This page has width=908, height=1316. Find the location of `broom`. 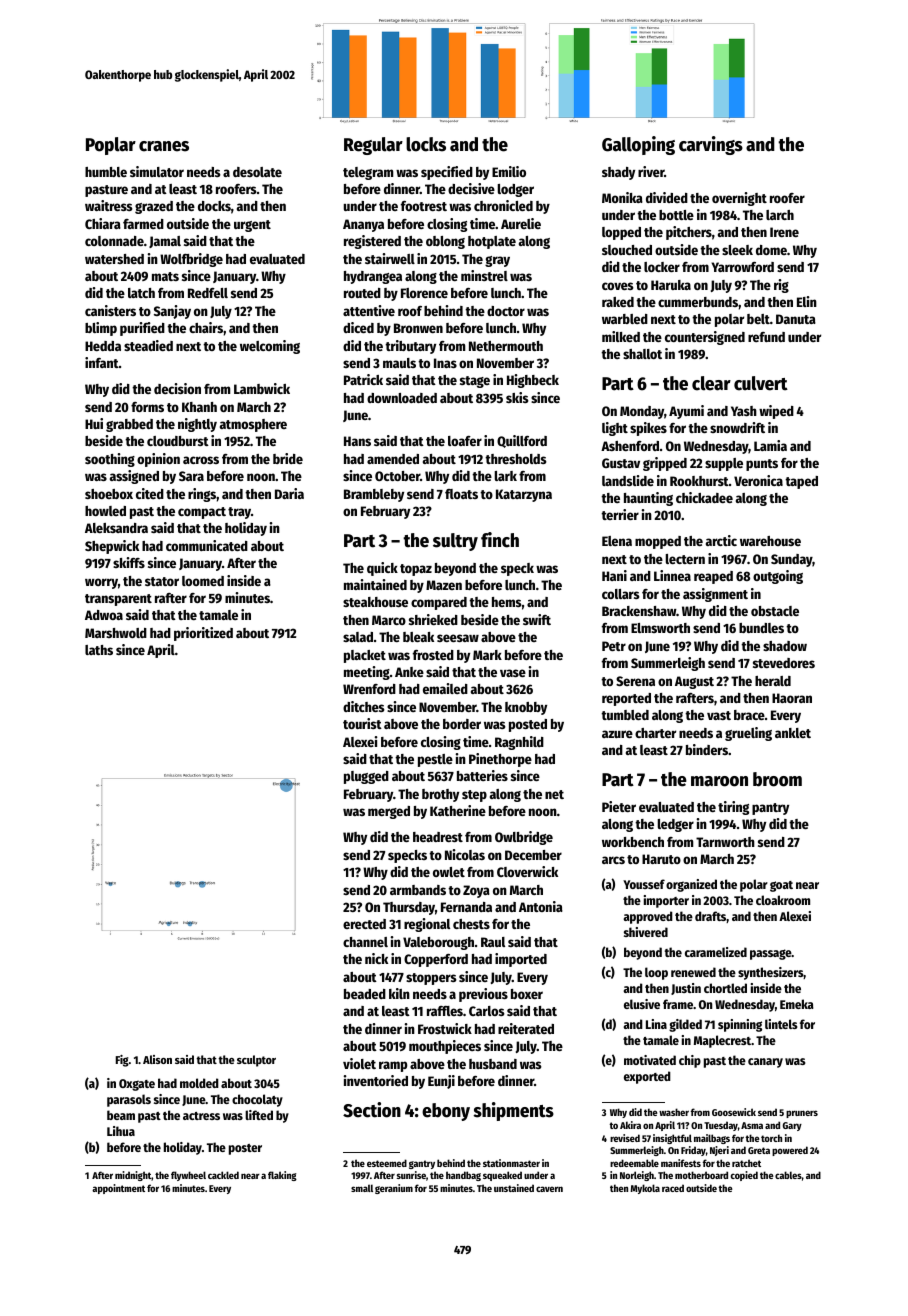

broom is located at coordinates (777, 779).
